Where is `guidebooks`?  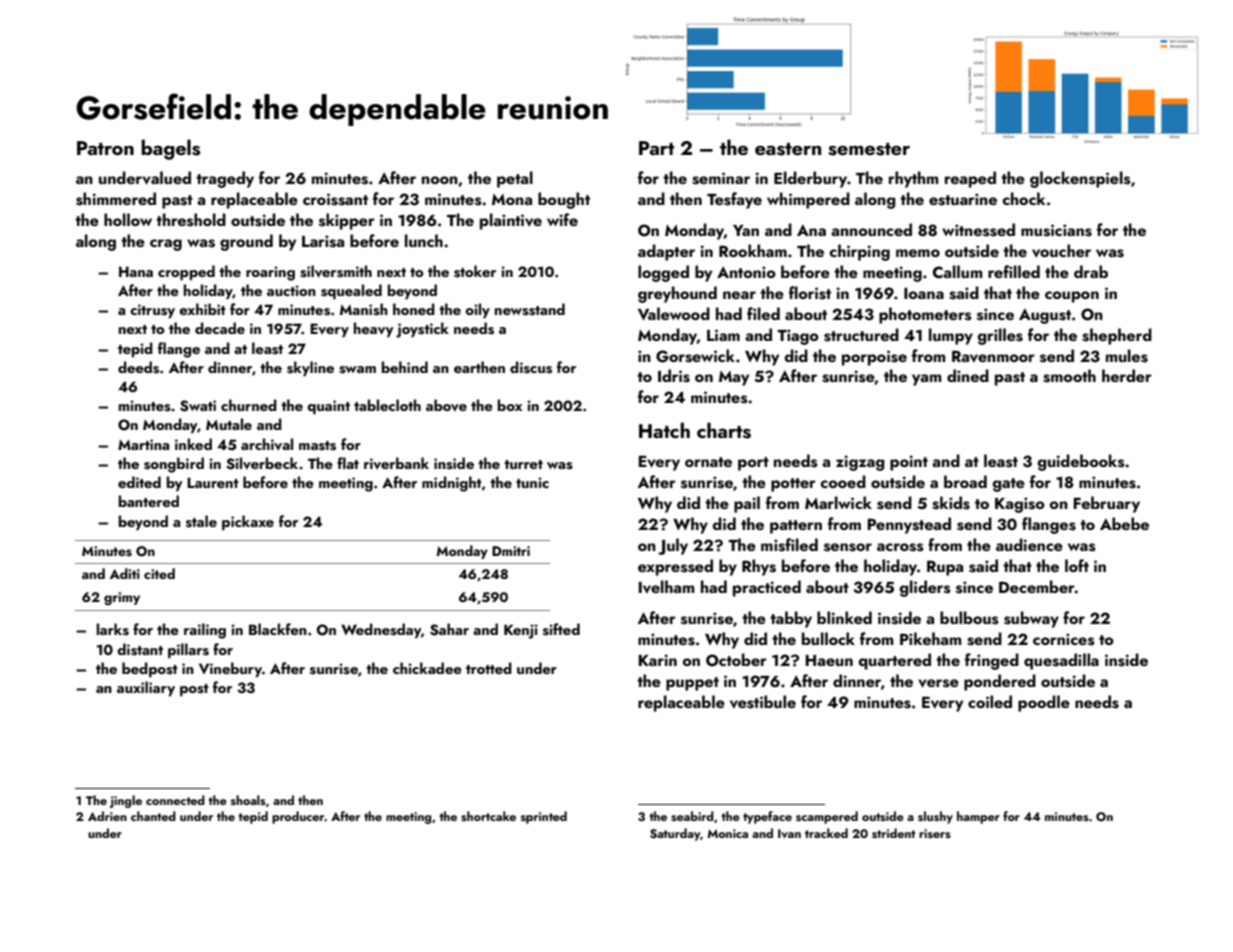
guidebooks is located at coordinates (1081, 462).
